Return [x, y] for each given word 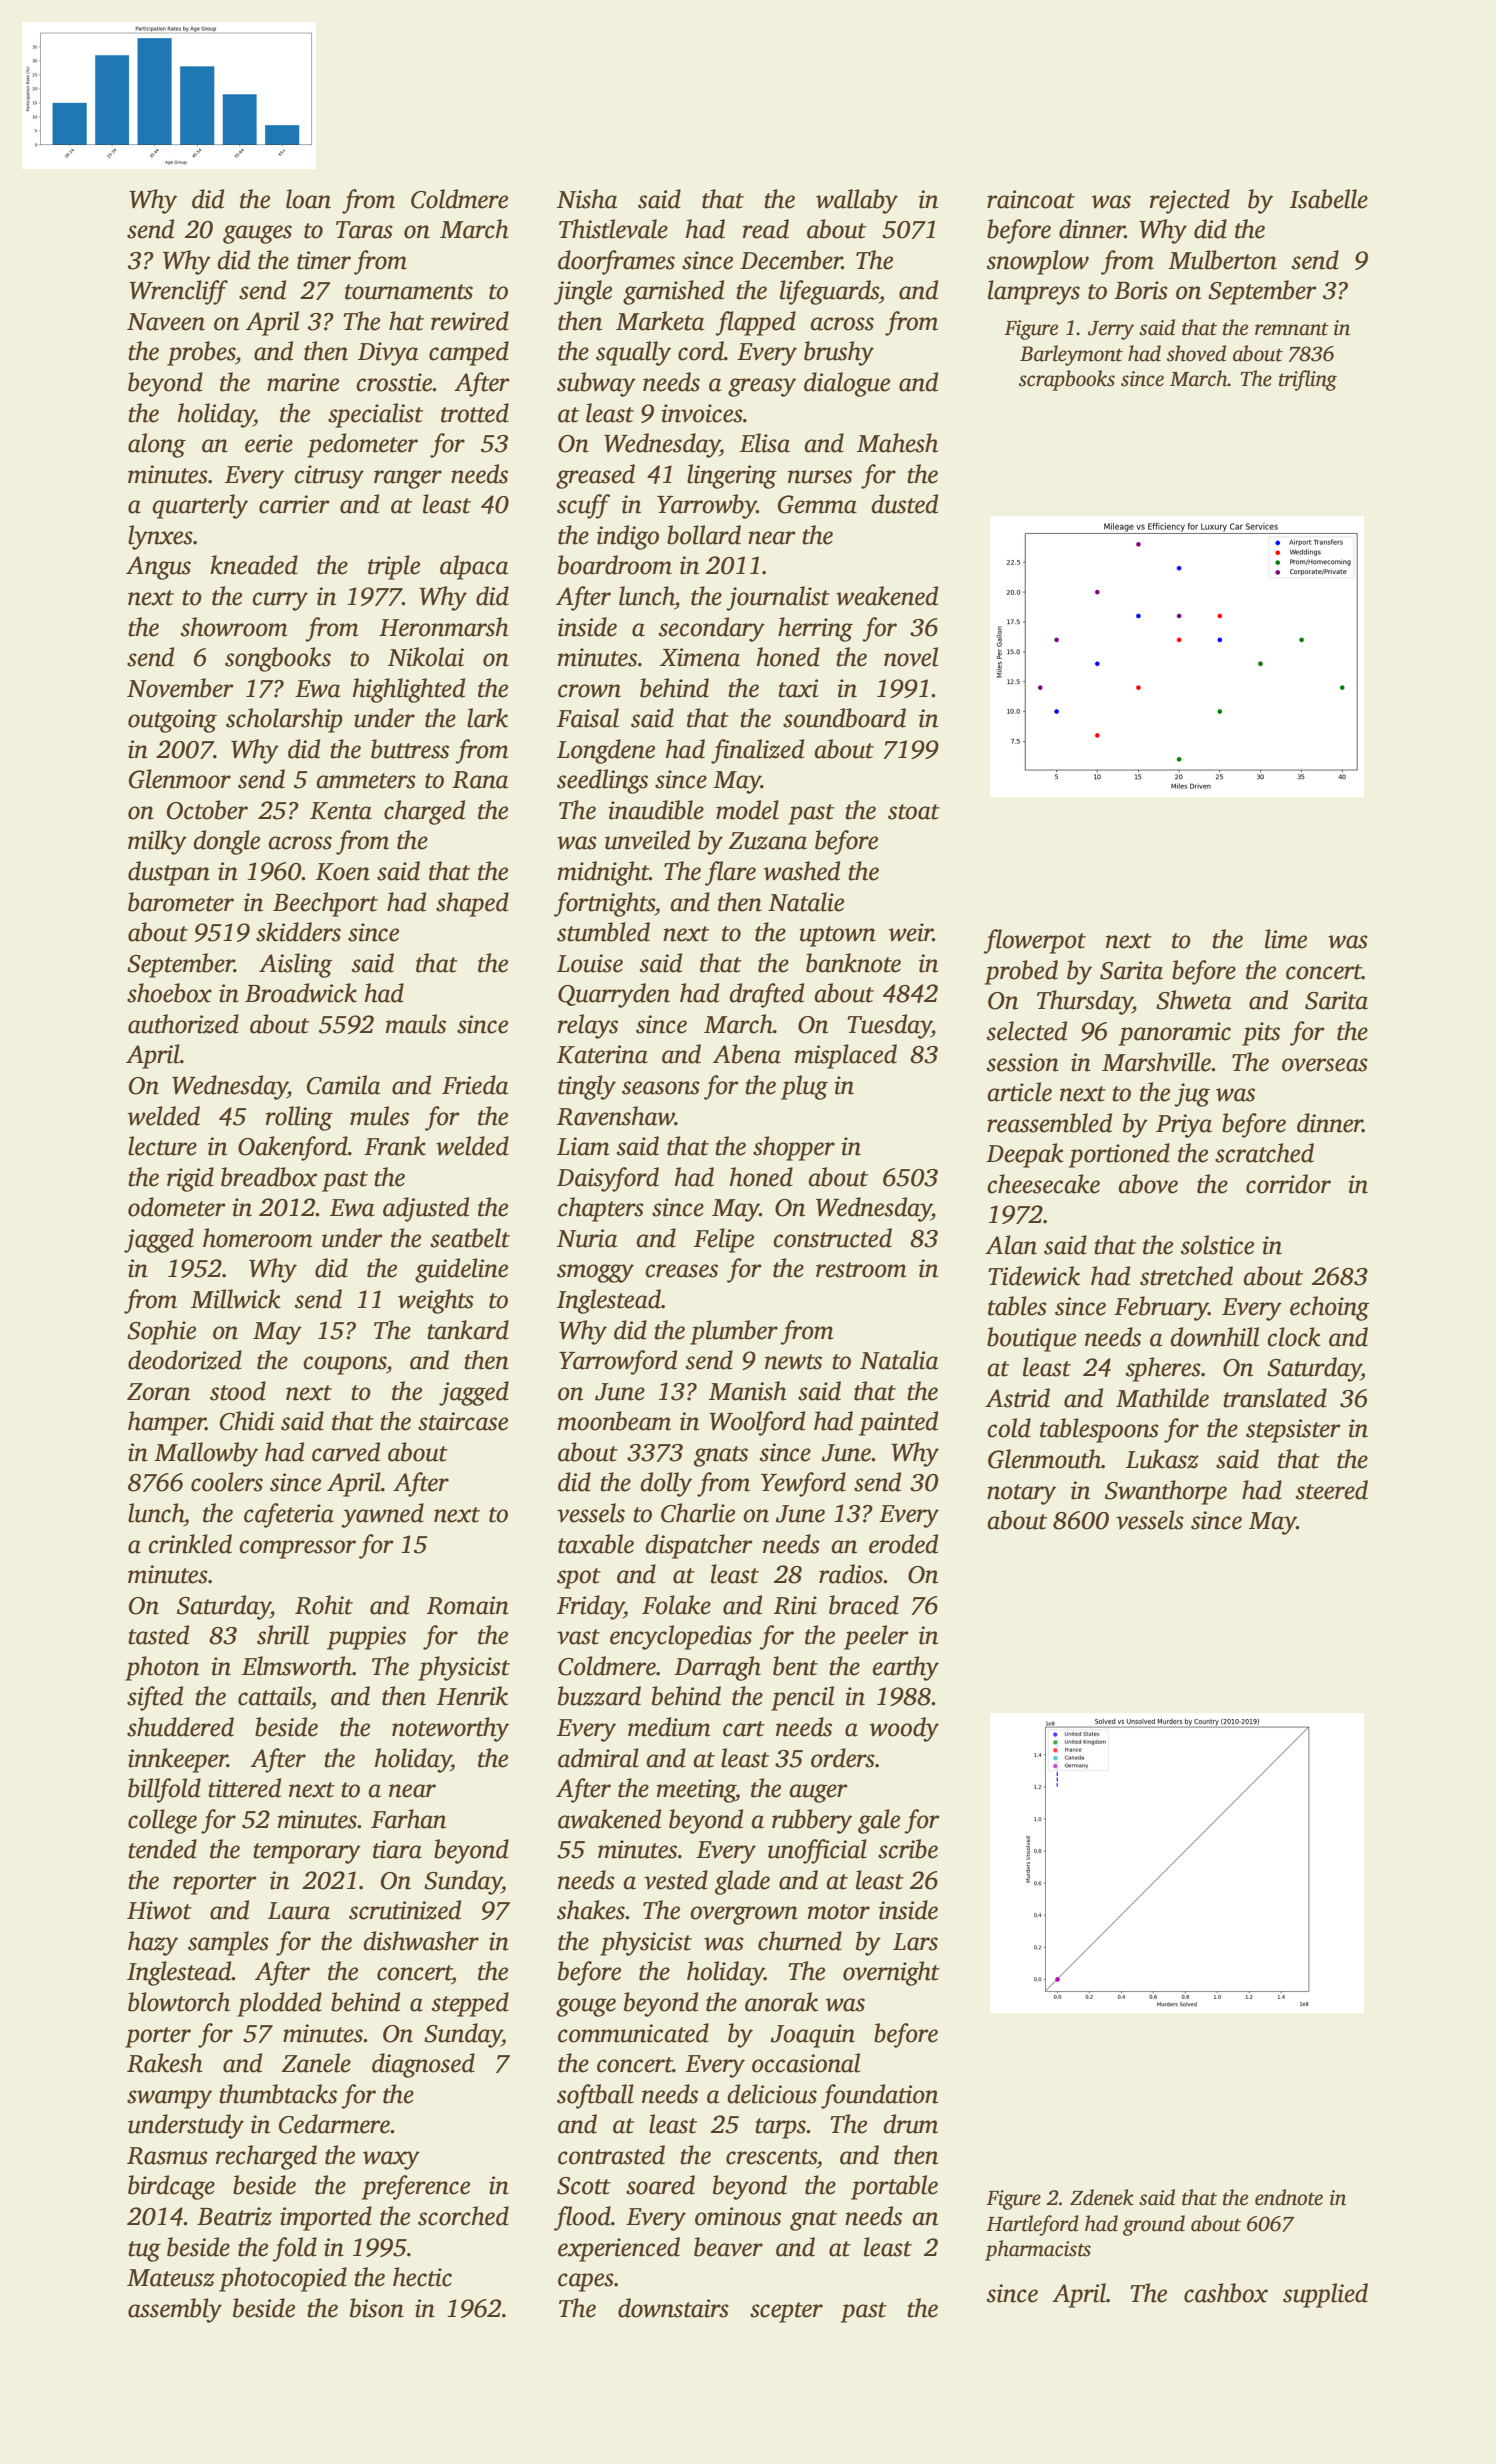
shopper [794, 1148]
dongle [226, 842]
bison [377, 2308]
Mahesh [897, 443]
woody [904, 1729]
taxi [798, 688]
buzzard [599, 1696]
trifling [1308, 380]
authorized [183, 1024]
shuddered [180, 1727]
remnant [1292, 329]
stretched [1186, 1276]
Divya [388, 354]
